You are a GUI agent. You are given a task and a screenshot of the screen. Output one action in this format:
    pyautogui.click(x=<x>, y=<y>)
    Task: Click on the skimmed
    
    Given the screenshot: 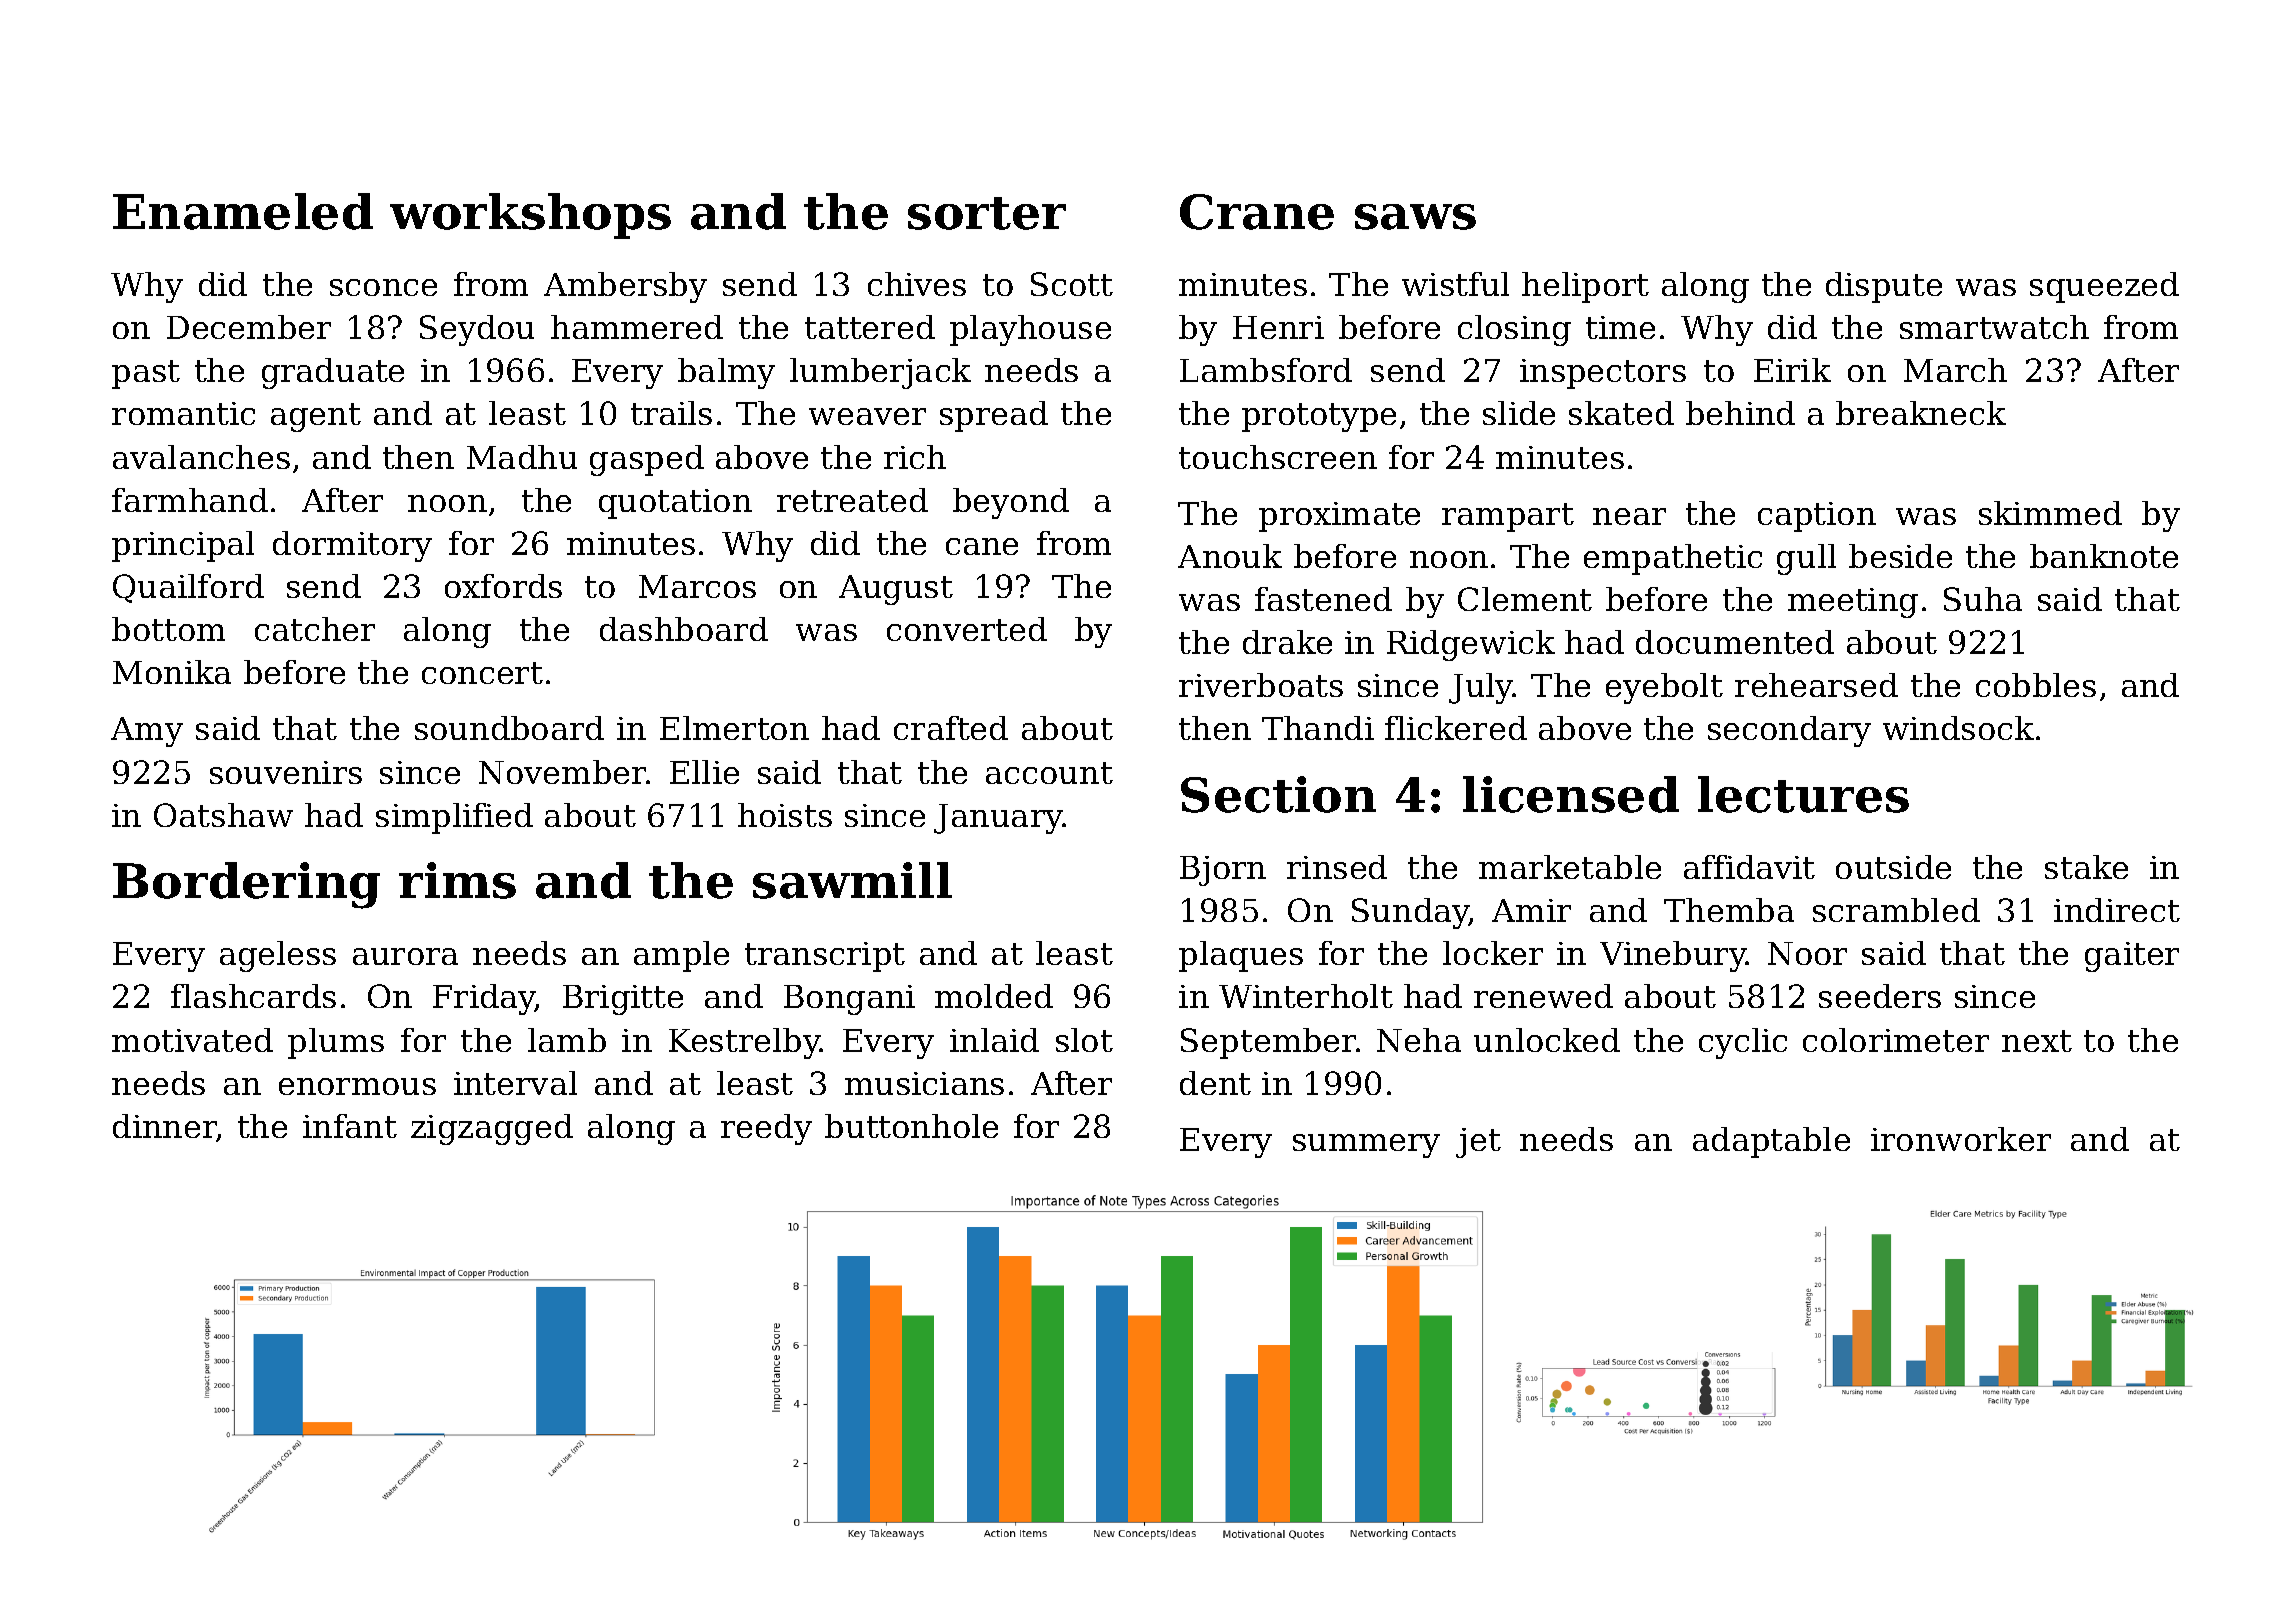 What is the action you would take?
    pyautogui.click(x=2050, y=513)
